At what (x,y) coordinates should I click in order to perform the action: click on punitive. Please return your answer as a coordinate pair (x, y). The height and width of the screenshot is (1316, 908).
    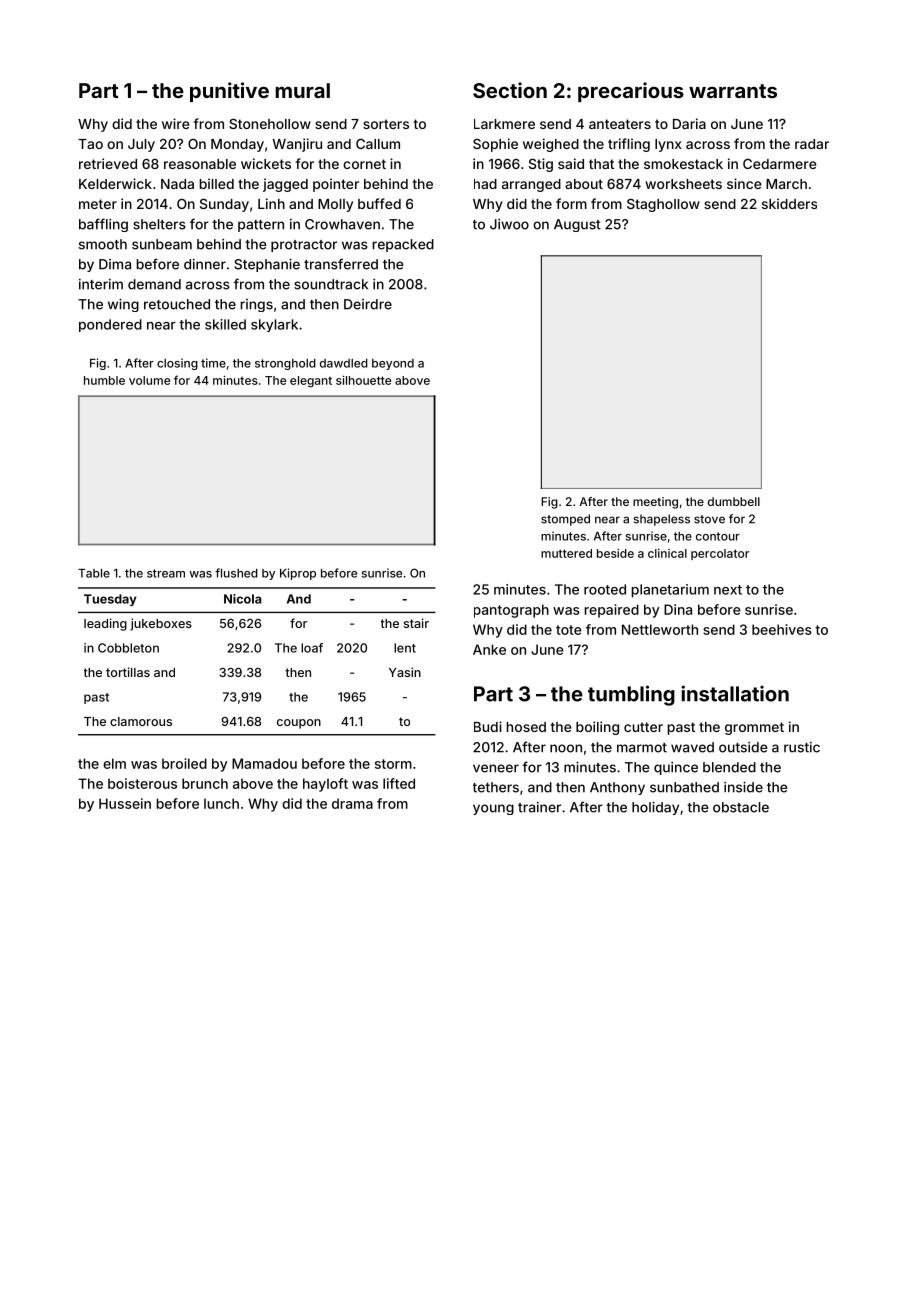
    Looking at the image, I should click on (229, 92).
